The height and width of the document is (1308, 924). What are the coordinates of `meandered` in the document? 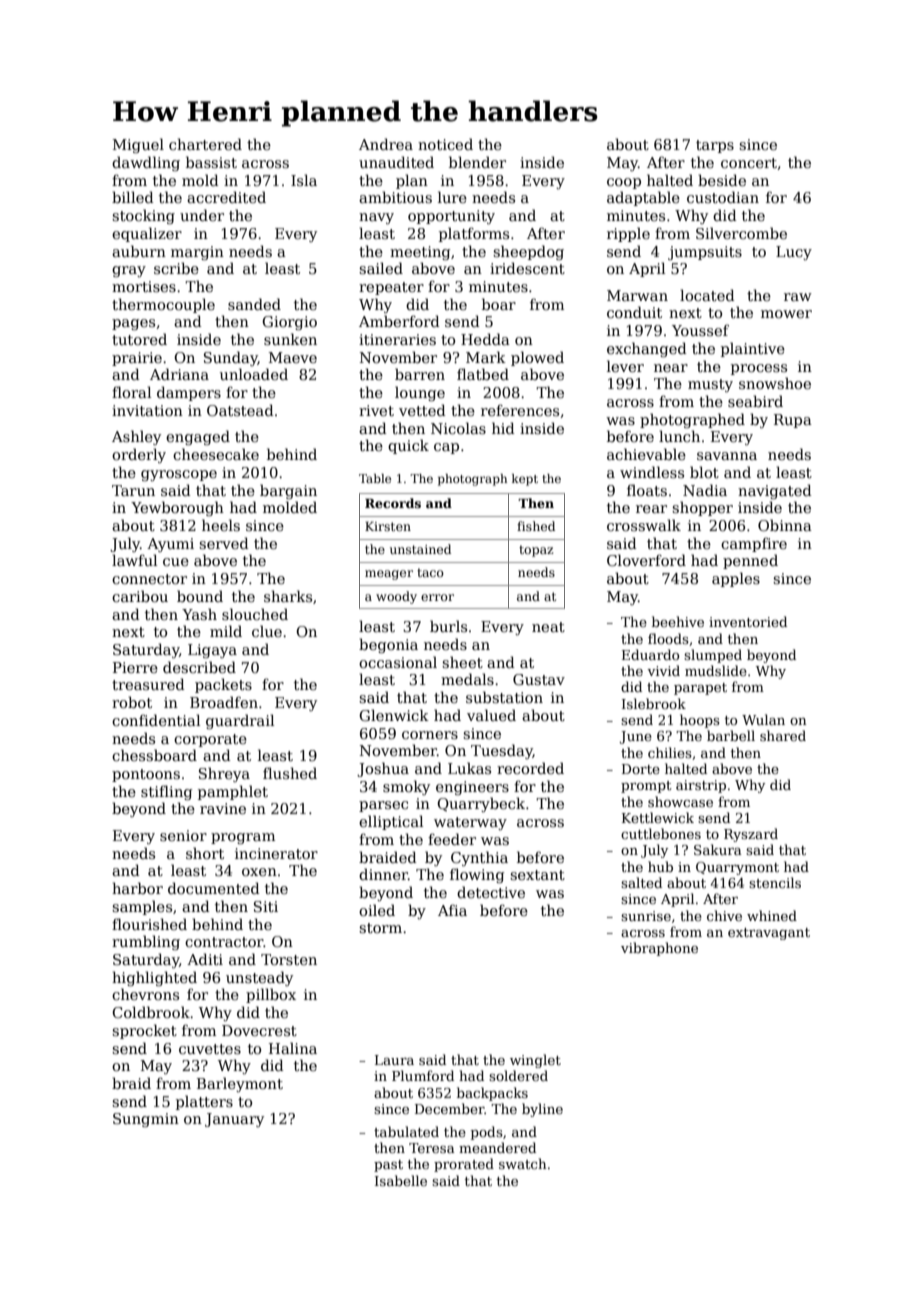 It's located at (497, 1147).
